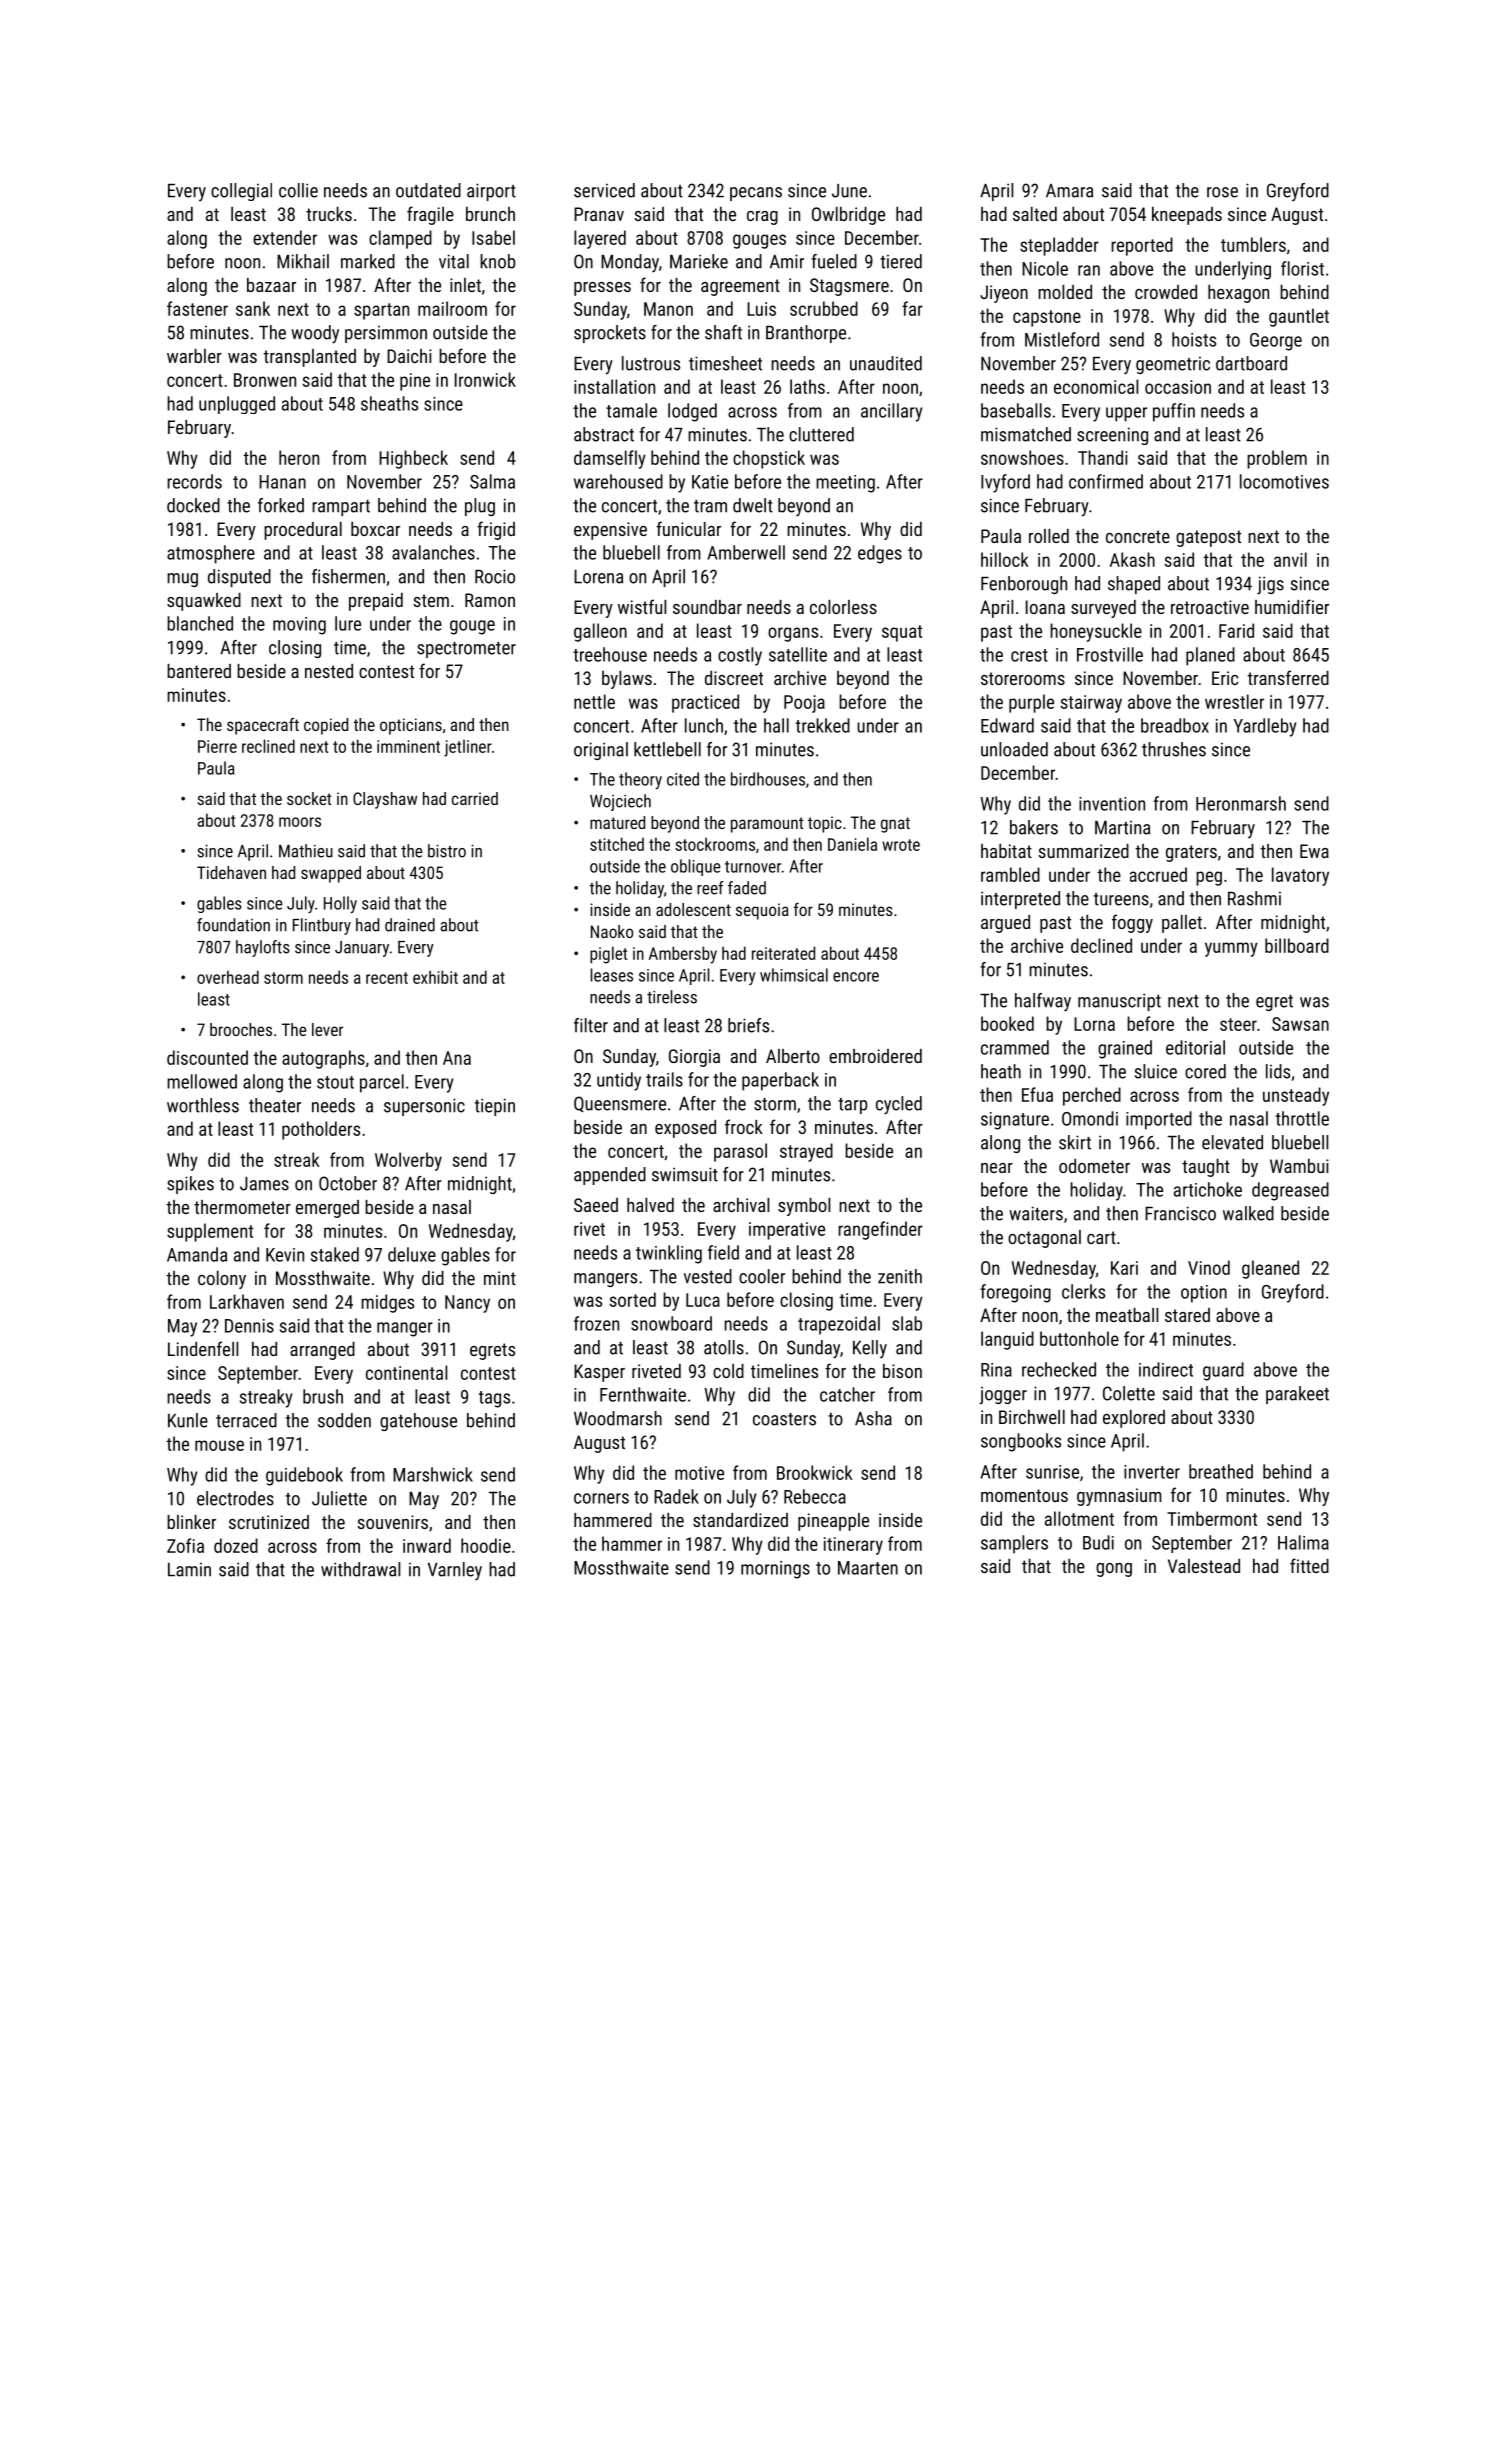 This document has height=2464, width=1496. Describe the element at coordinates (435, 977) in the document. I see `exhibit` at that location.
